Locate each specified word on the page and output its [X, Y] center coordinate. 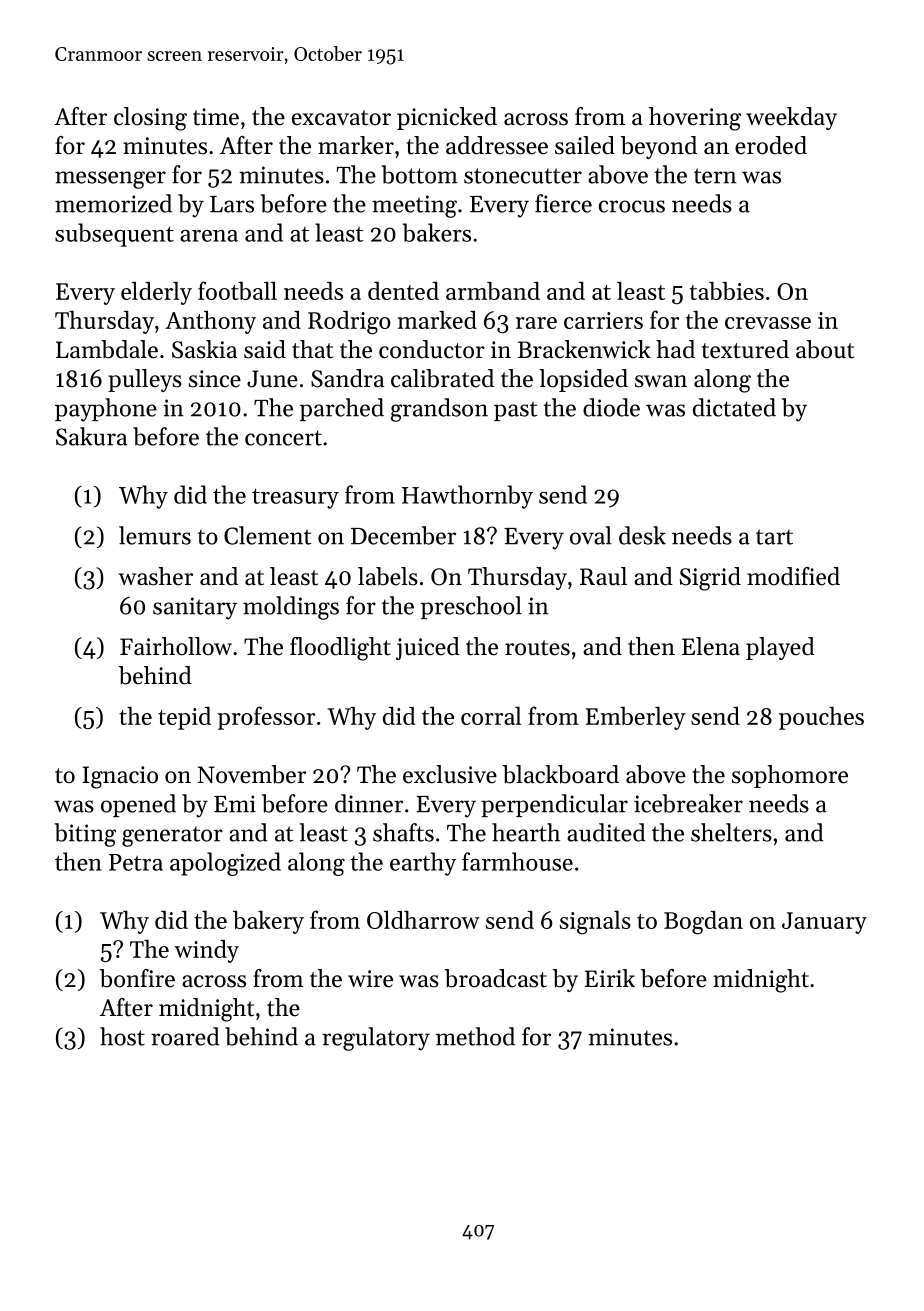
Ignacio [120, 777]
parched [341, 409]
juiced [428, 648]
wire [370, 979]
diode [611, 407]
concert [283, 438]
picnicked [447, 118]
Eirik [610, 978]
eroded [771, 145]
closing [150, 119]
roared [185, 1036]
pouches [821, 718]
